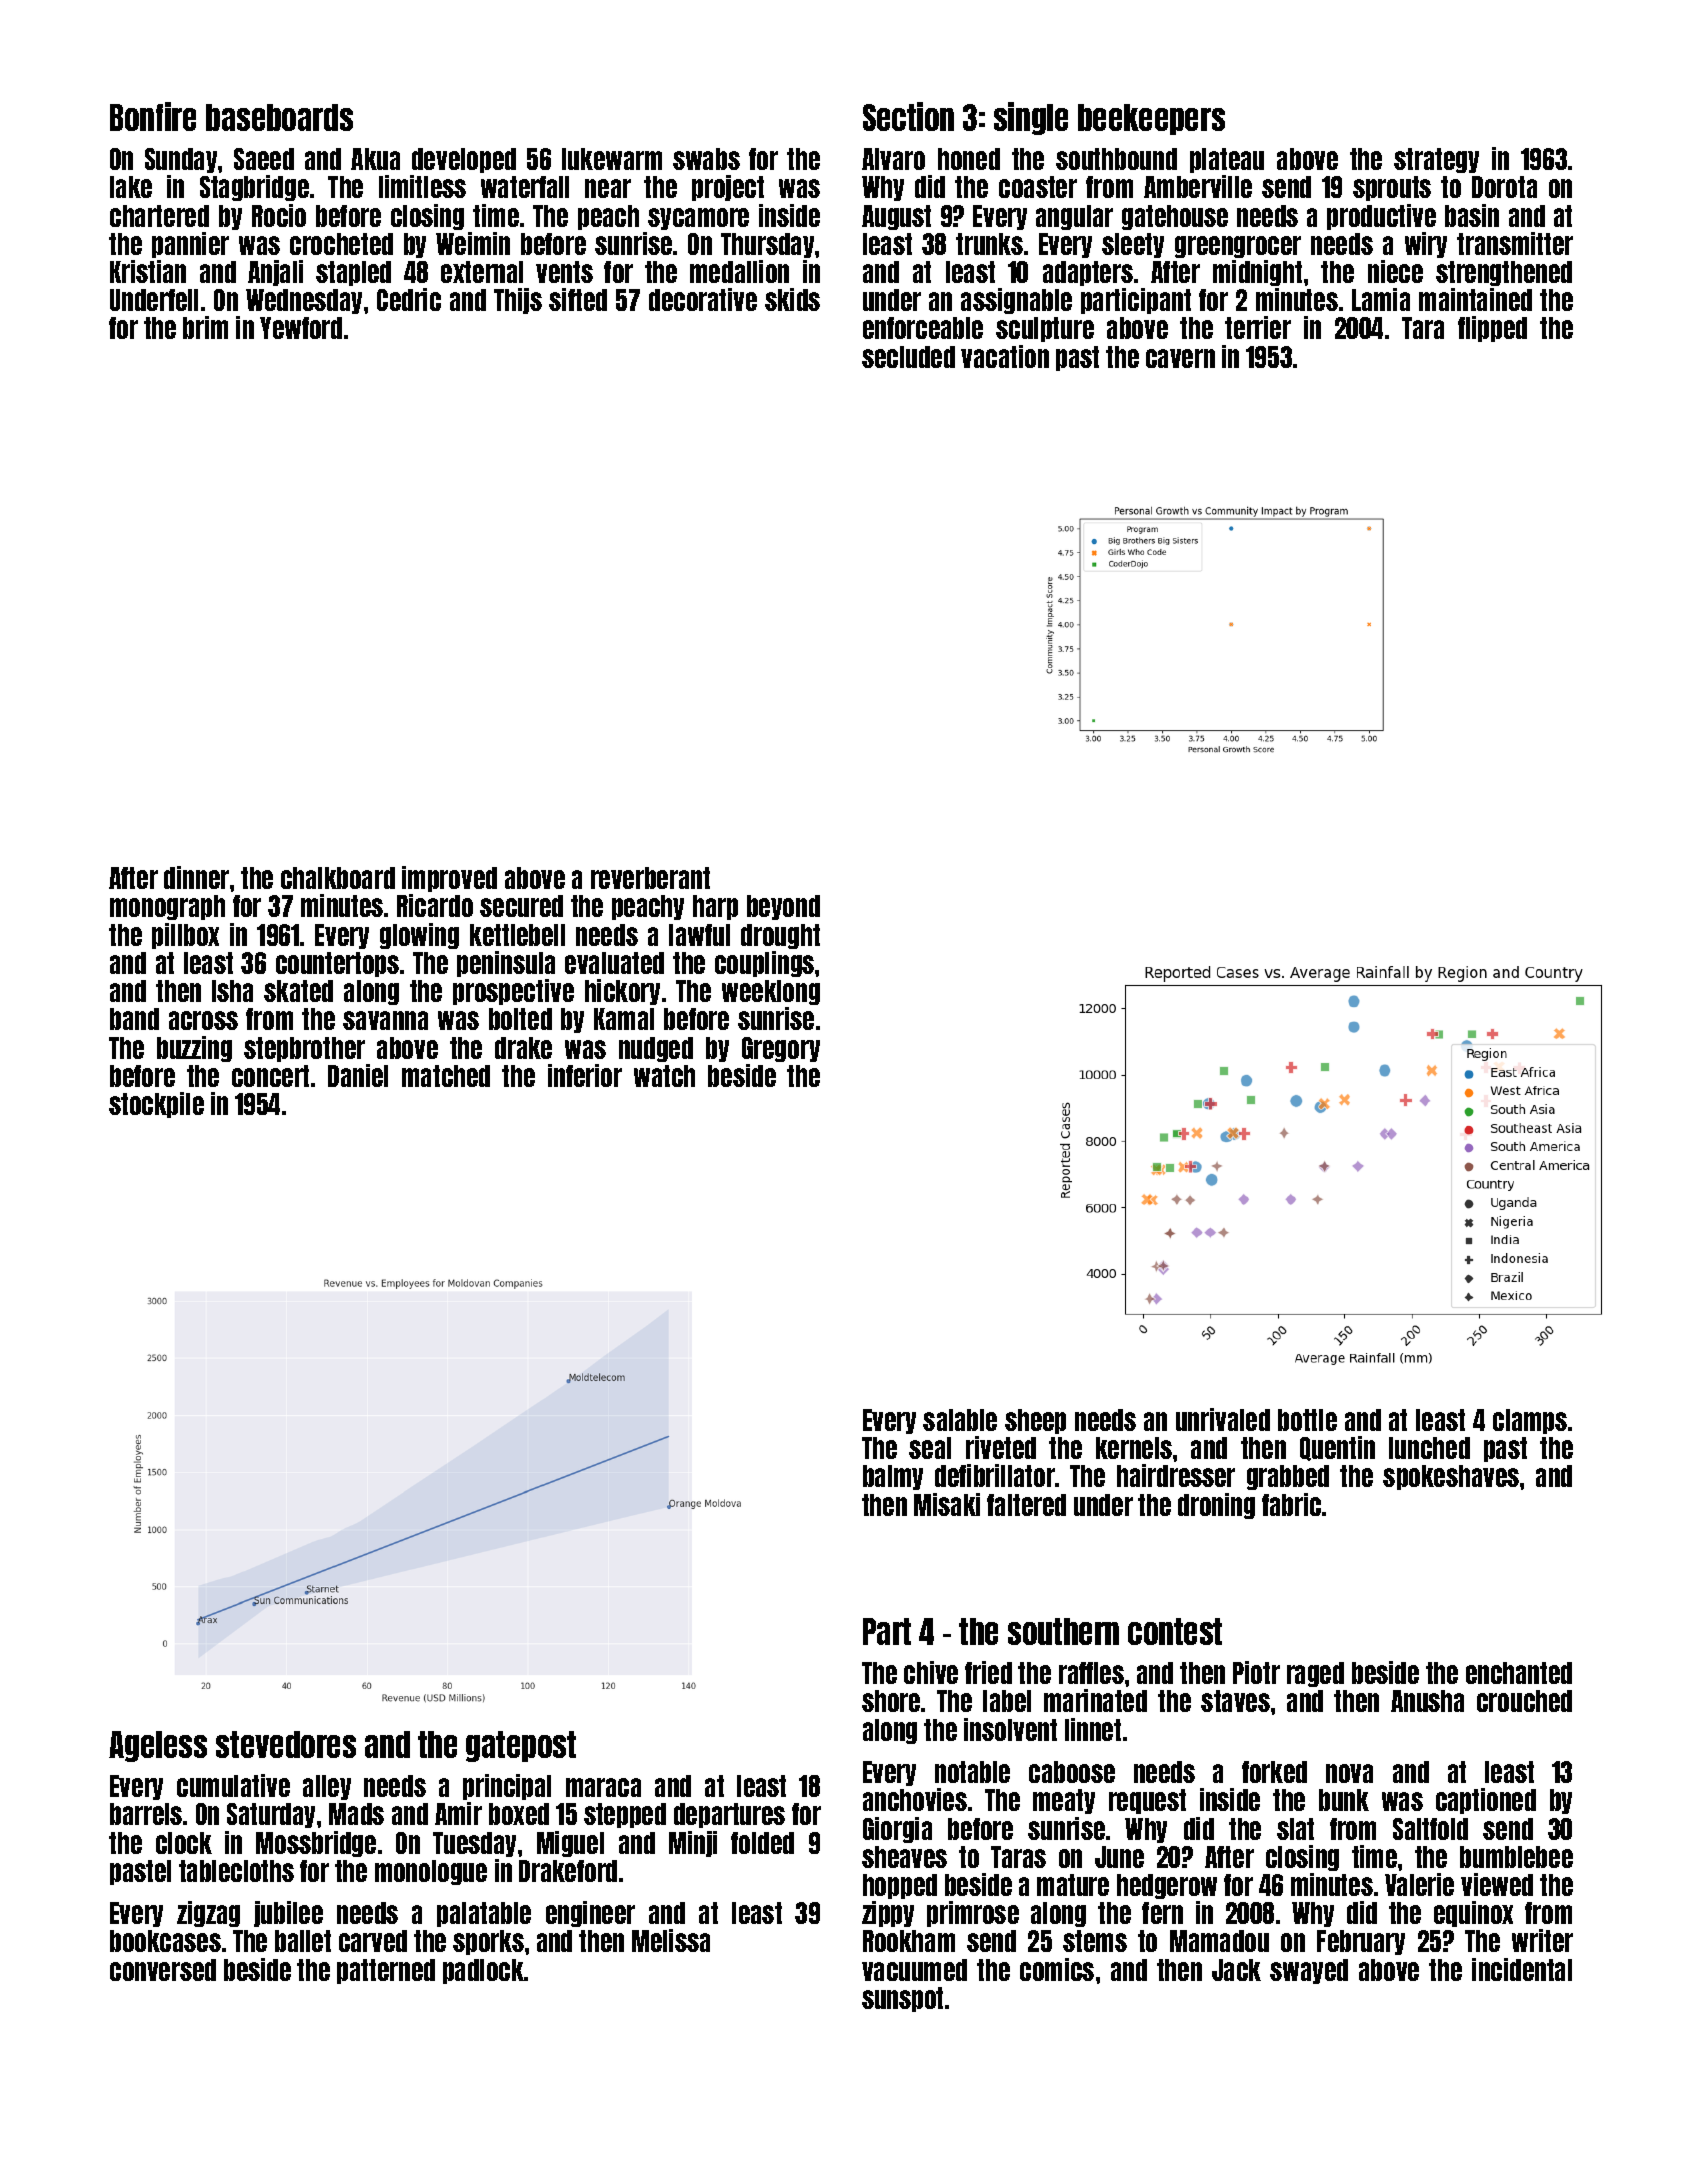  Describe the element at coordinates (1258, 327) in the screenshot. I see `terrier` at that location.
